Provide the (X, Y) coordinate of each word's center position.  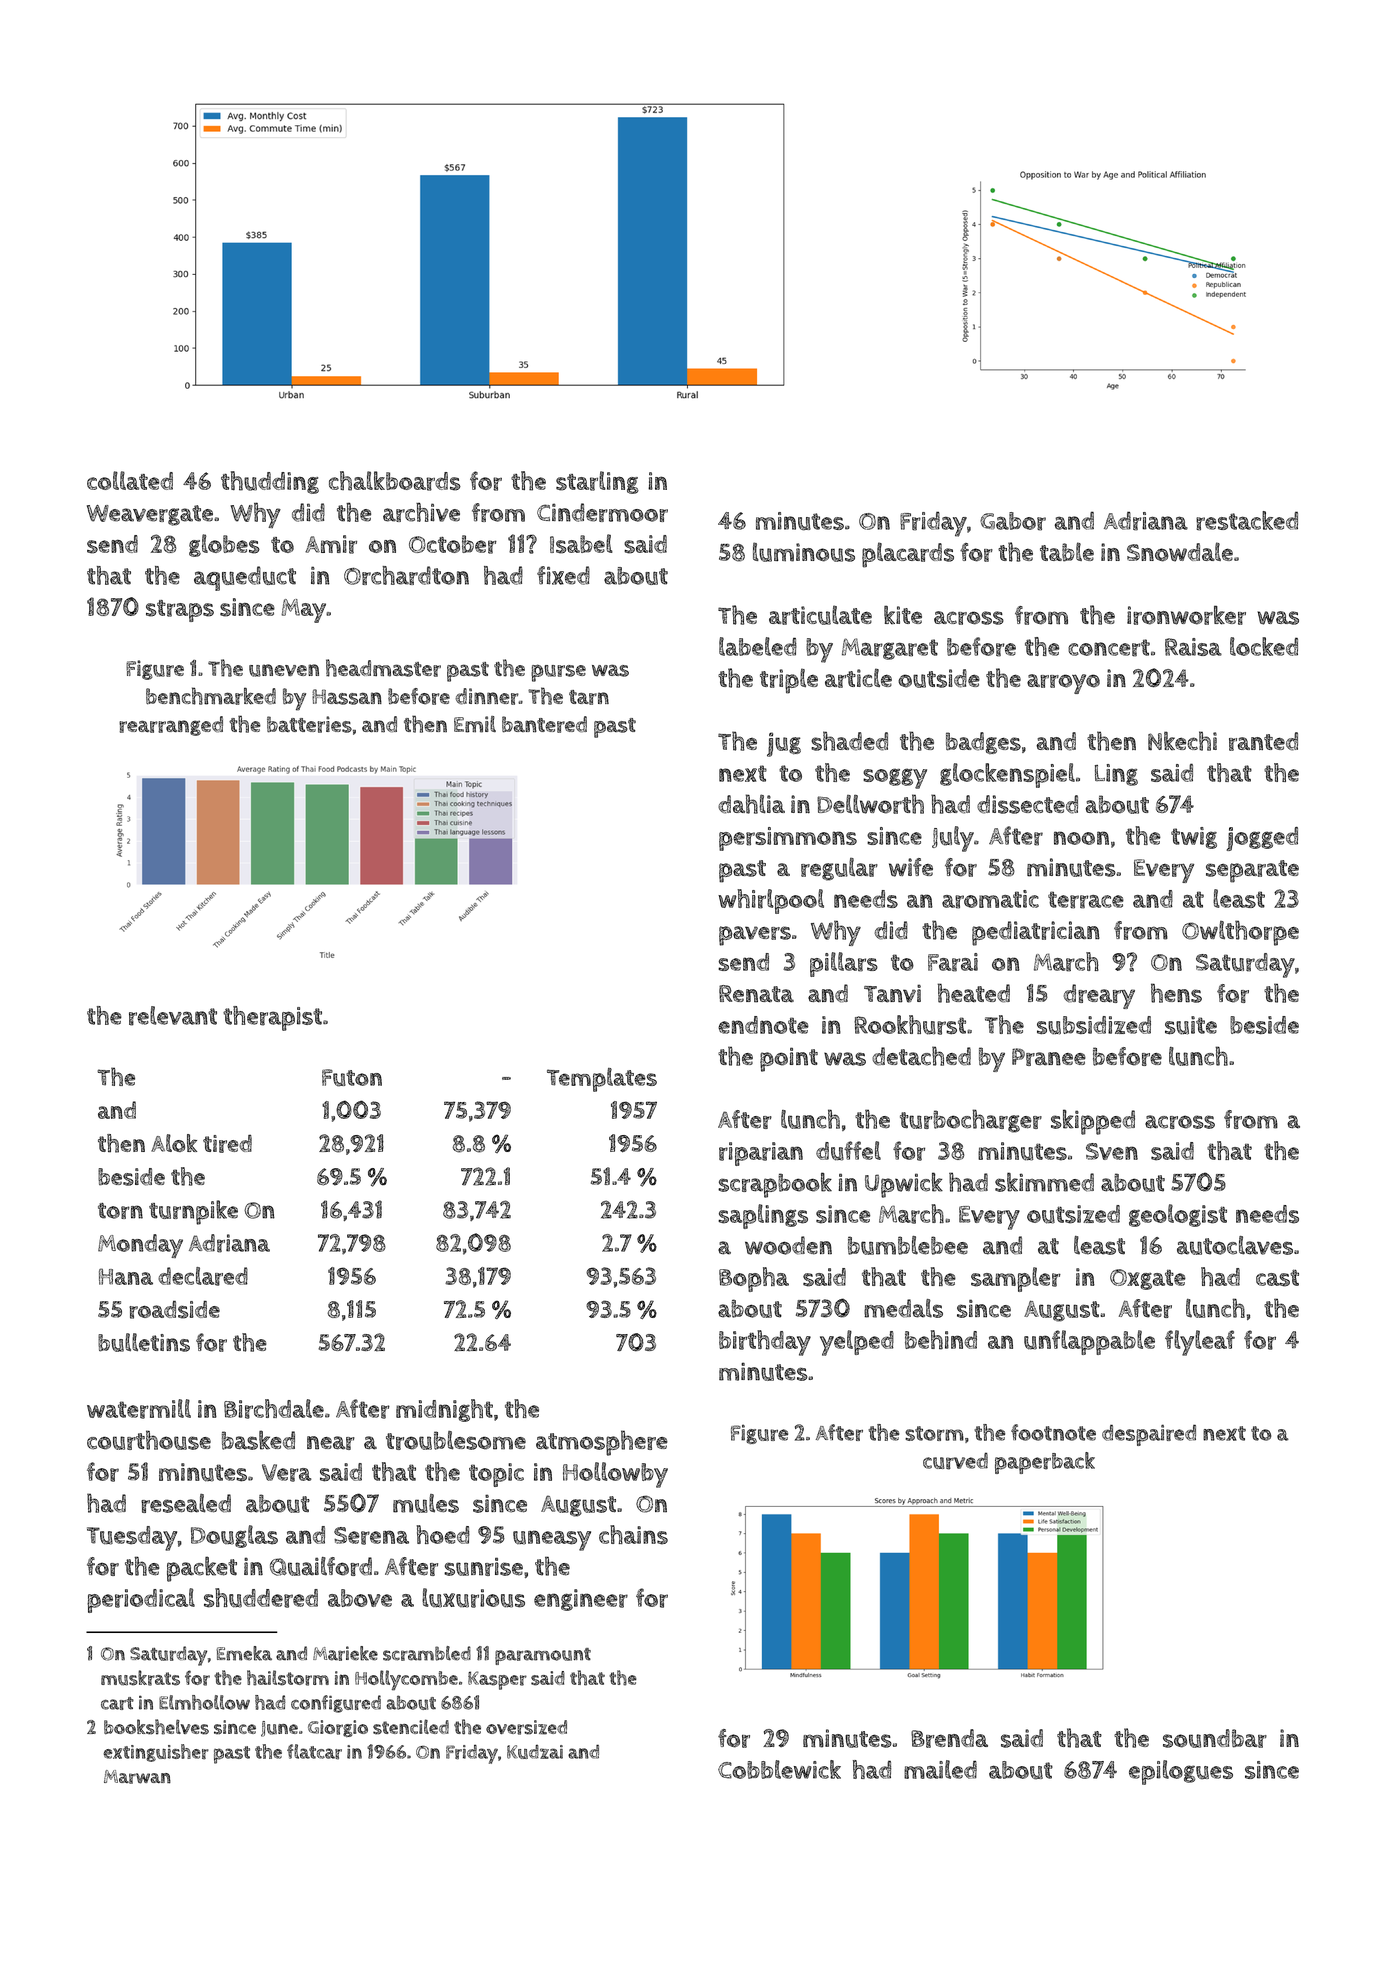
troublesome (456, 1440)
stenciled (411, 1727)
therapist (272, 1018)
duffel (848, 1151)
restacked (1247, 521)
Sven (1112, 1151)
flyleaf (1200, 1343)
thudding (270, 482)
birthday (765, 1343)
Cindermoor (602, 512)
